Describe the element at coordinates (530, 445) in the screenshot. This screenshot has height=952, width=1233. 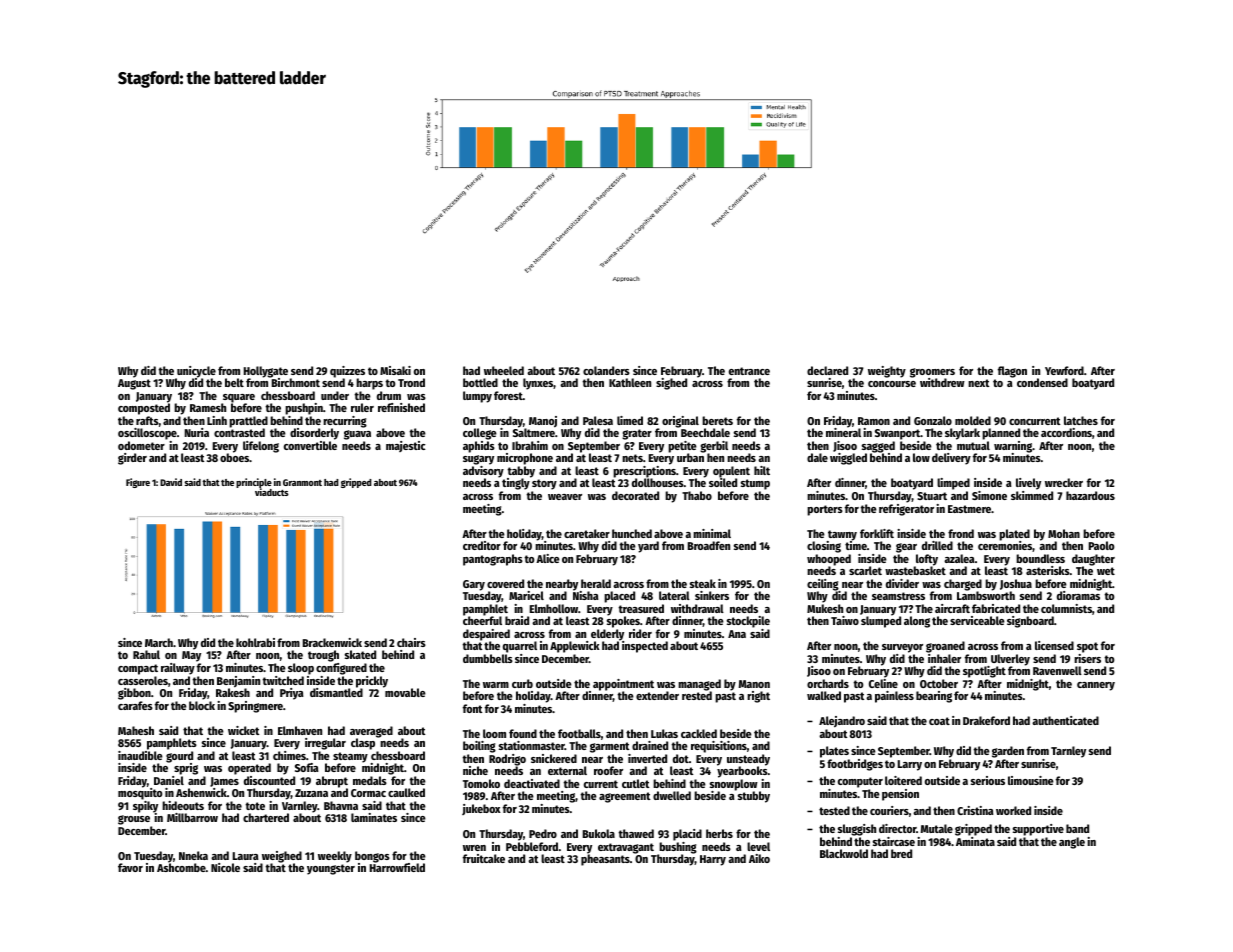
I see `Ibrahim` at that location.
